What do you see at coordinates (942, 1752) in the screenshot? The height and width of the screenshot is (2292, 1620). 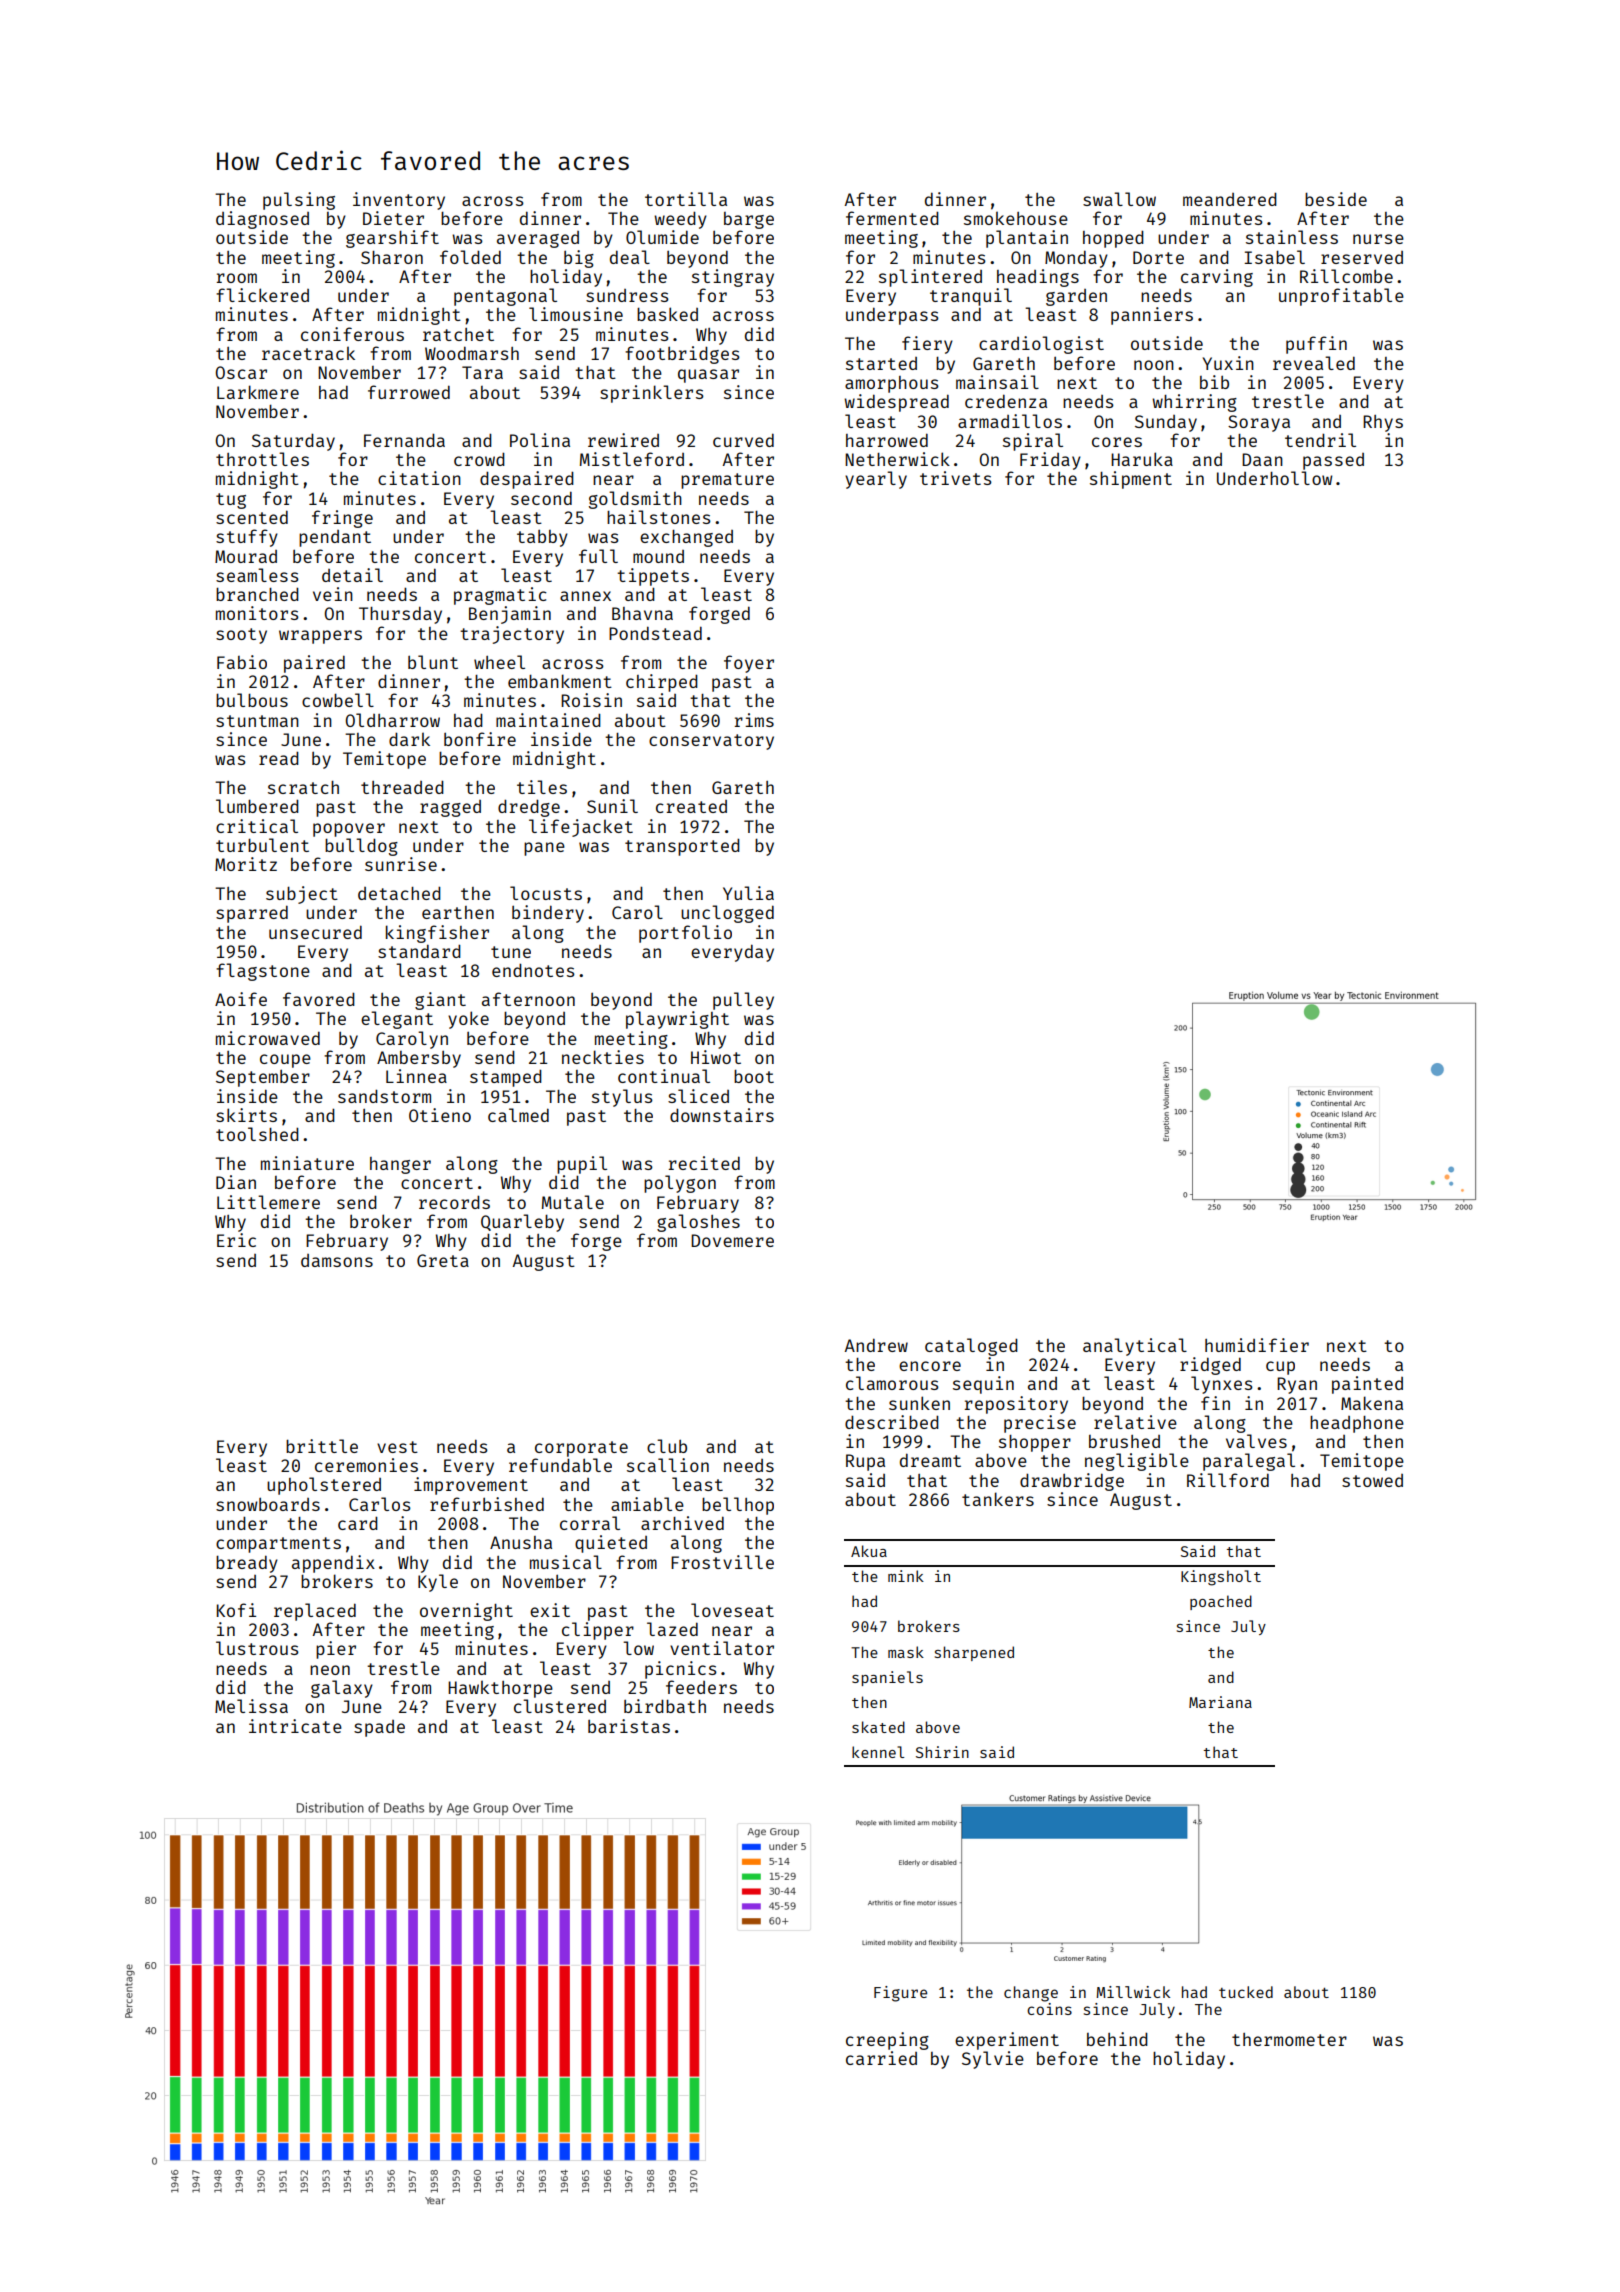 I see `Shirin` at bounding box center [942, 1752].
